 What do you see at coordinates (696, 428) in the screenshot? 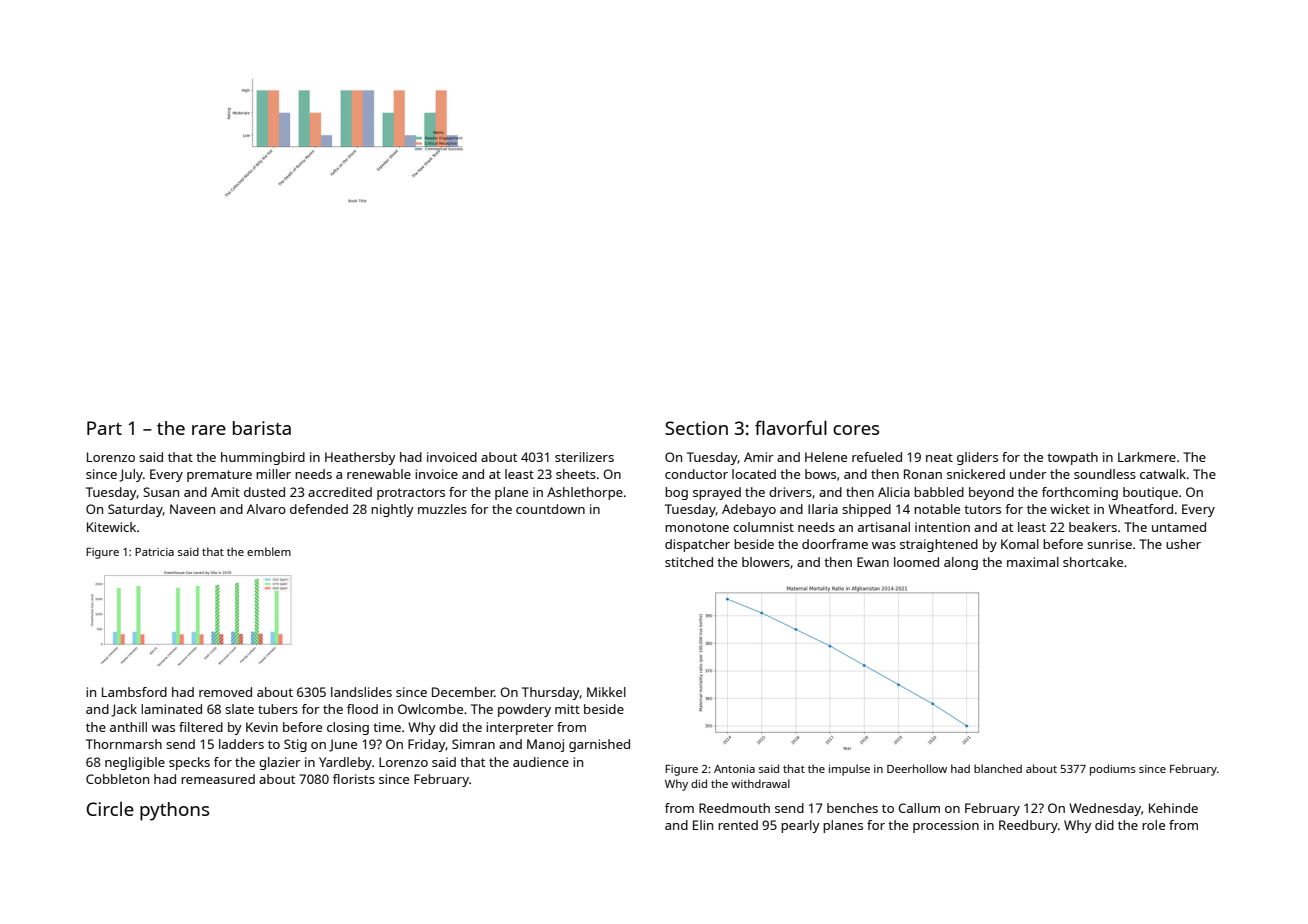
I see `Section` at bounding box center [696, 428].
